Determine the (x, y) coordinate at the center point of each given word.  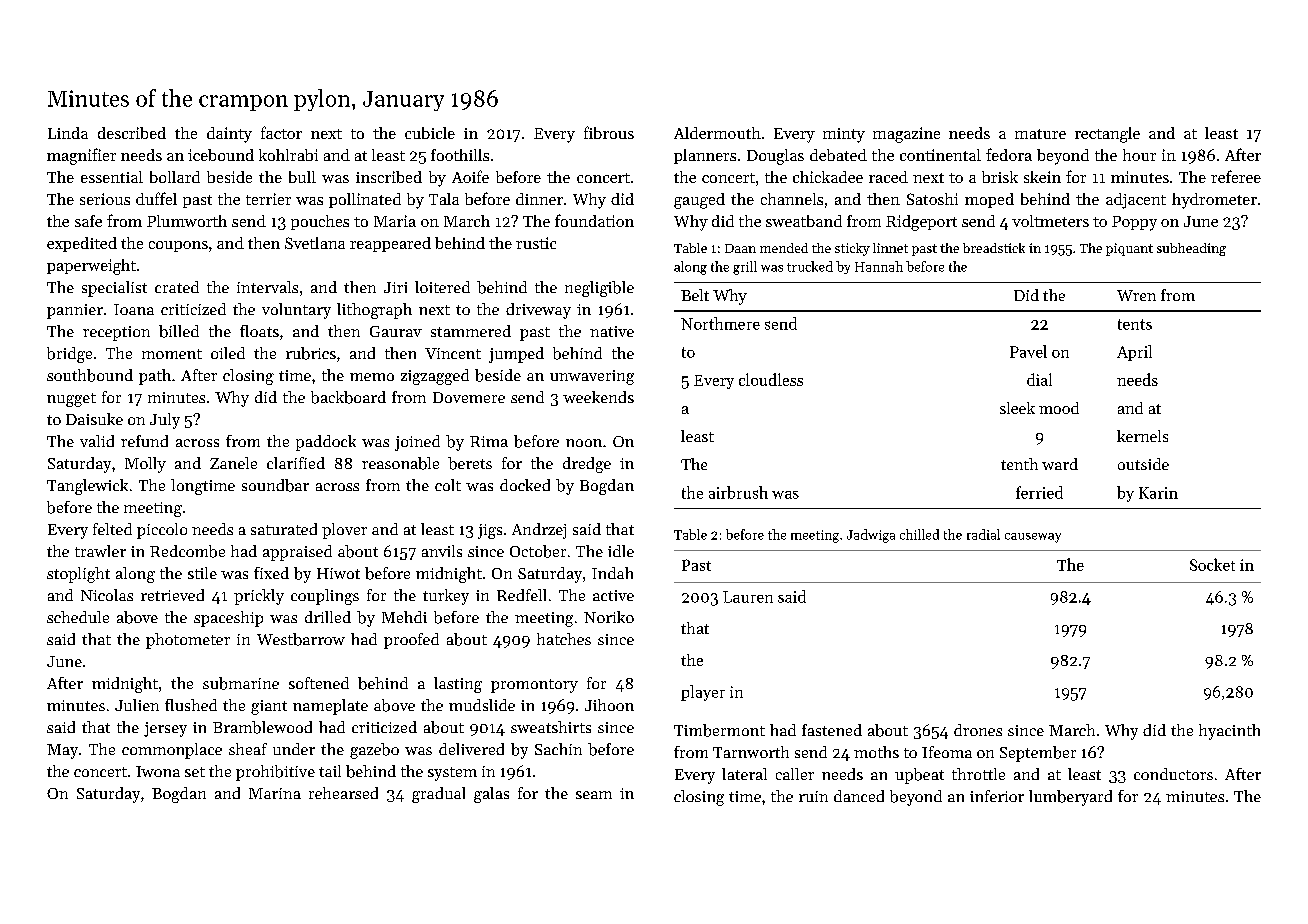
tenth (1019, 464)
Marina (275, 793)
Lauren (748, 597)
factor (281, 132)
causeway (1033, 538)
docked (525, 485)
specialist (114, 289)
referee (1236, 176)
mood (1059, 408)
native (612, 331)
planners (705, 156)
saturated (284, 529)
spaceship (228, 619)
